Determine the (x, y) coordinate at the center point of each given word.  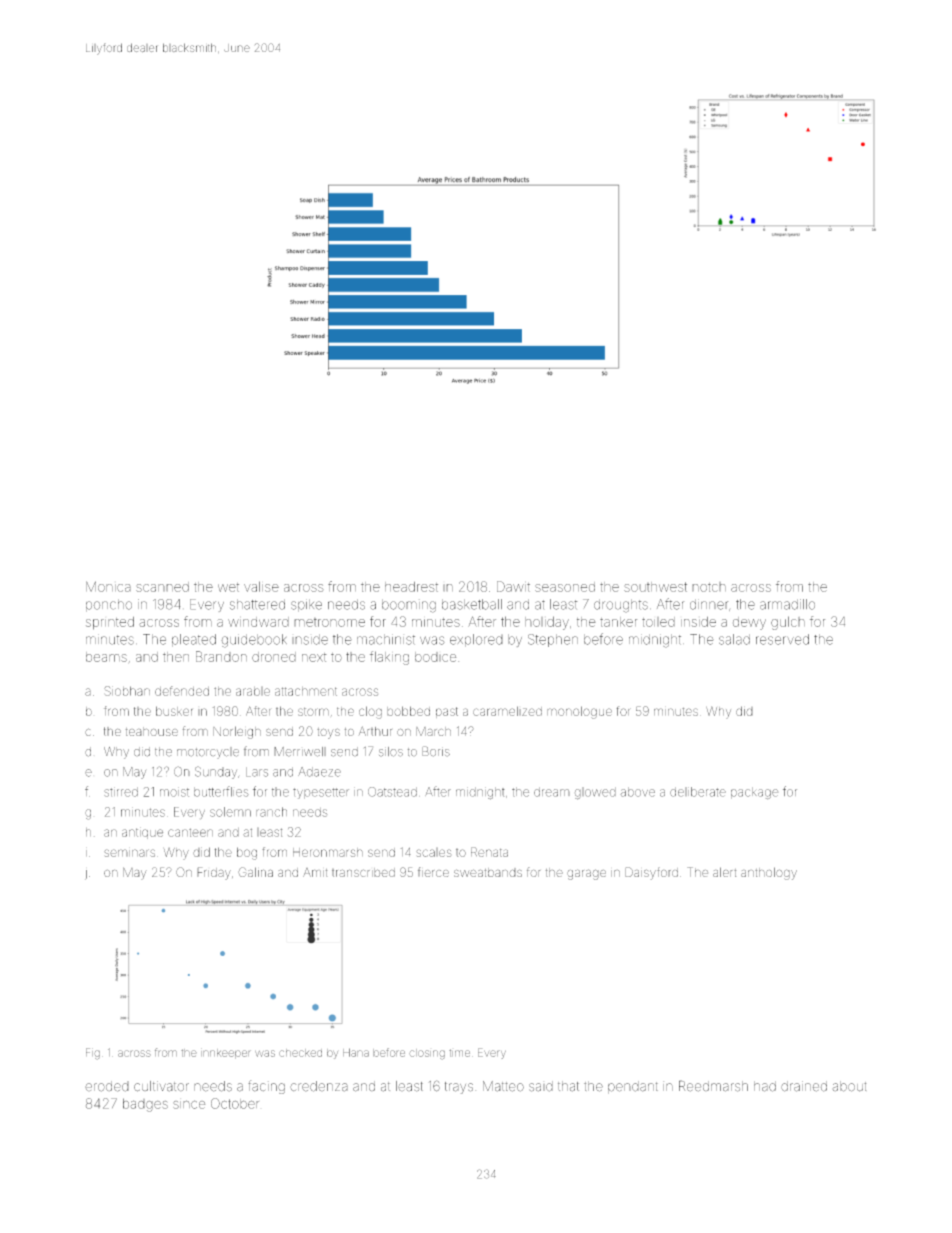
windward (258, 622)
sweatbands (488, 872)
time (459, 1053)
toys (328, 733)
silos (391, 752)
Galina (255, 872)
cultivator (161, 1086)
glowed (595, 793)
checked (300, 1053)
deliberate (698, 792)
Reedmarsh (713, 1086)
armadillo (787, 604)
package (754, 793)
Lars (257, 772)
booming (409, 606)
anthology (769, 873)
